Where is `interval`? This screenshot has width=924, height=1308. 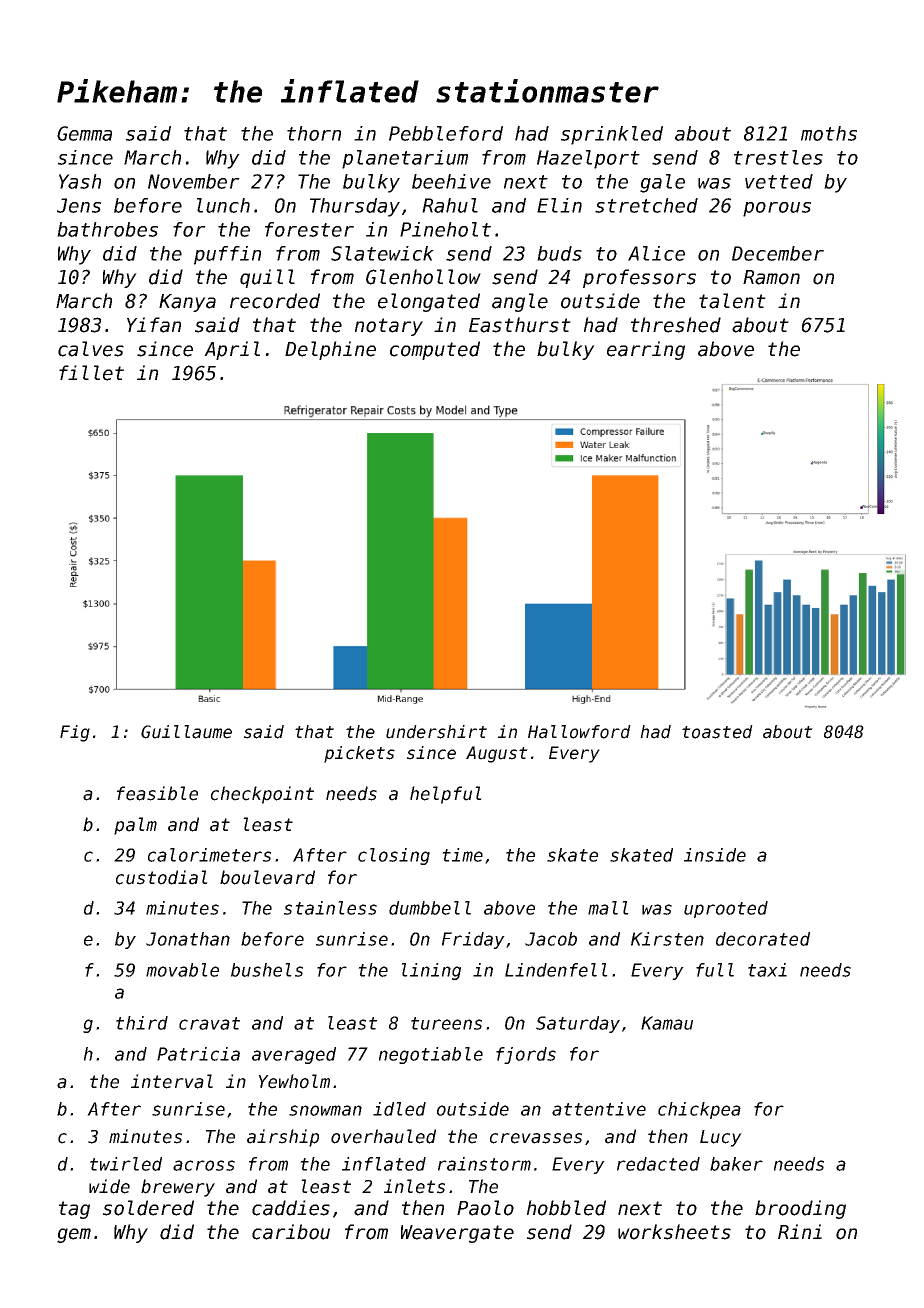
interval is located at coordinates (172, 1081).
